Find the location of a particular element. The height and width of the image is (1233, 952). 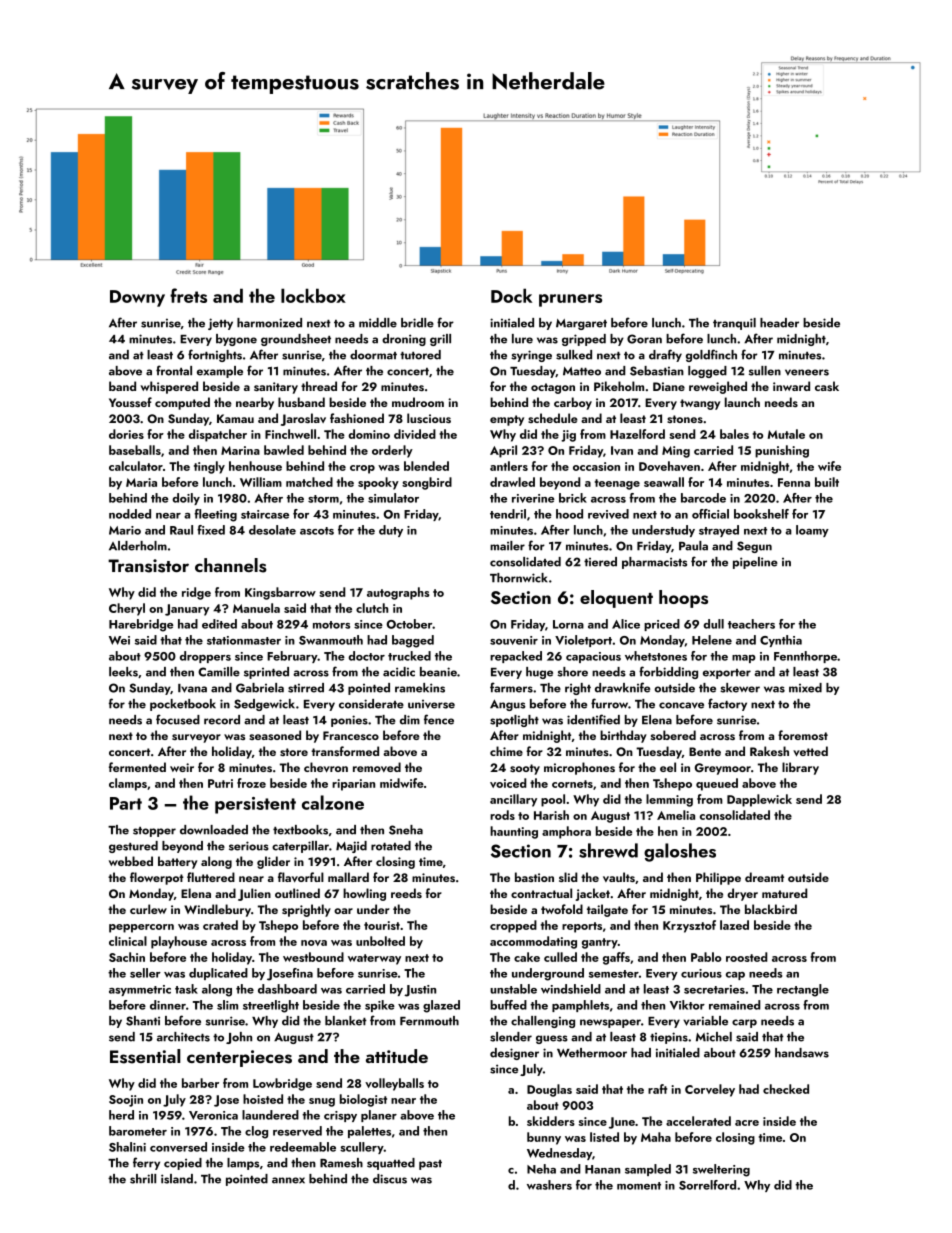

Bente is located at coordinates (705, 751).
